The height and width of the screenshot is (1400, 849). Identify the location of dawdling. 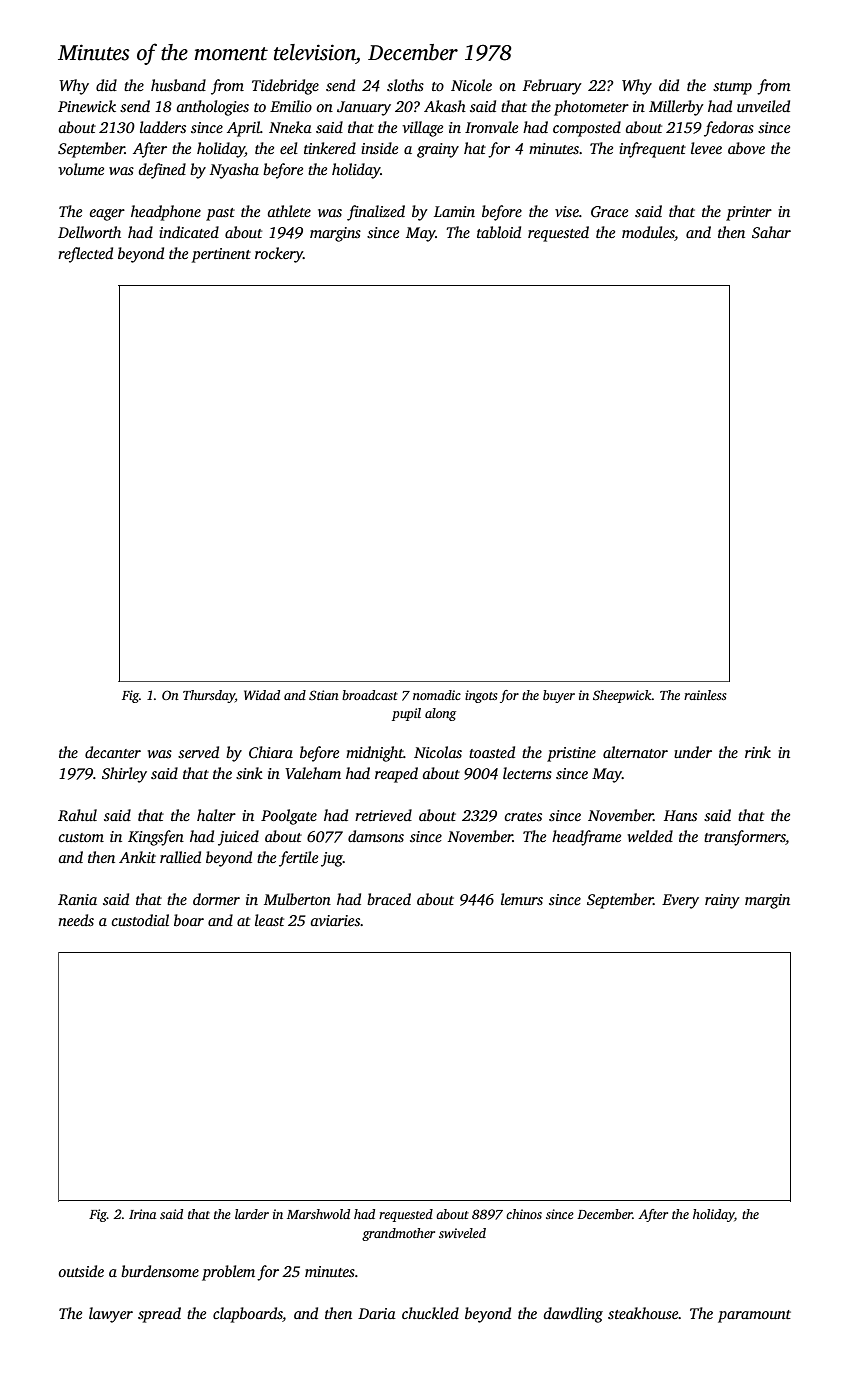
(573, 1315).
